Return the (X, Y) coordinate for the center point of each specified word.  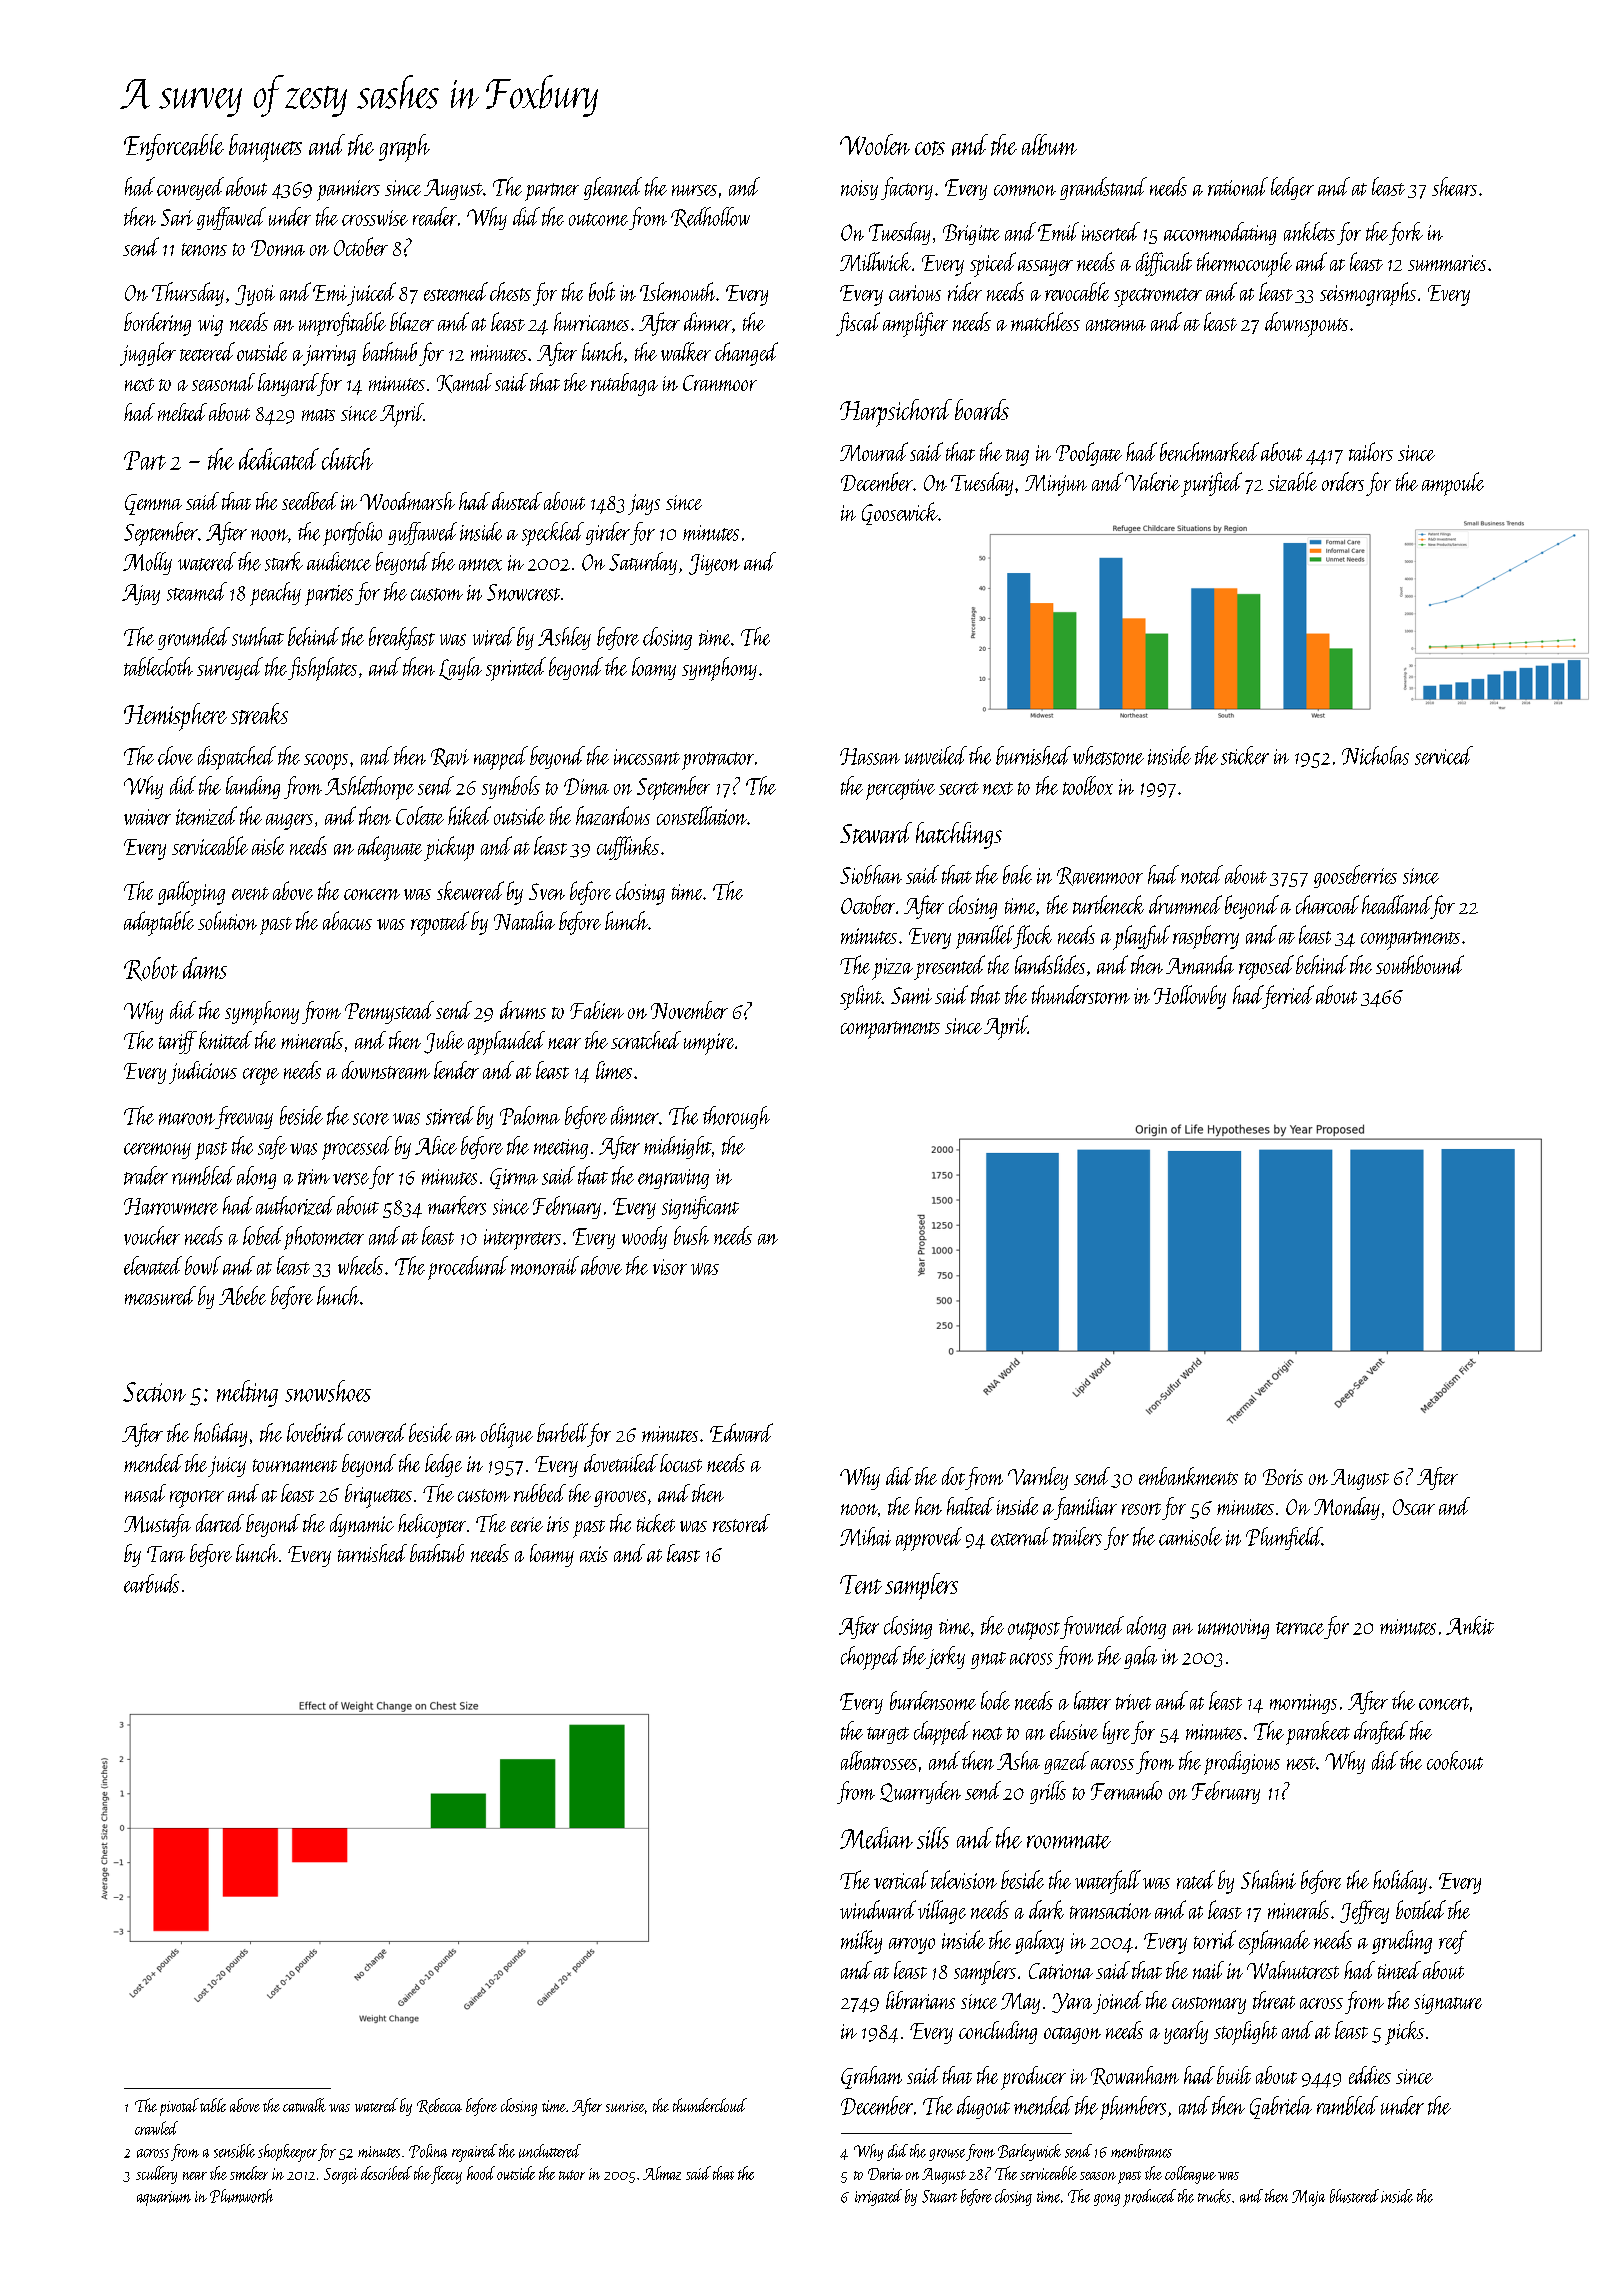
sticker (1245, 755)
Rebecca (439, 2106)
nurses (694, 190)
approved (929, 1539)
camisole (1190, 1536)
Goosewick (900, 513)
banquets (265, 148)
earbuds (151, 1583)
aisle (268, 845)
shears (1454, 186)
